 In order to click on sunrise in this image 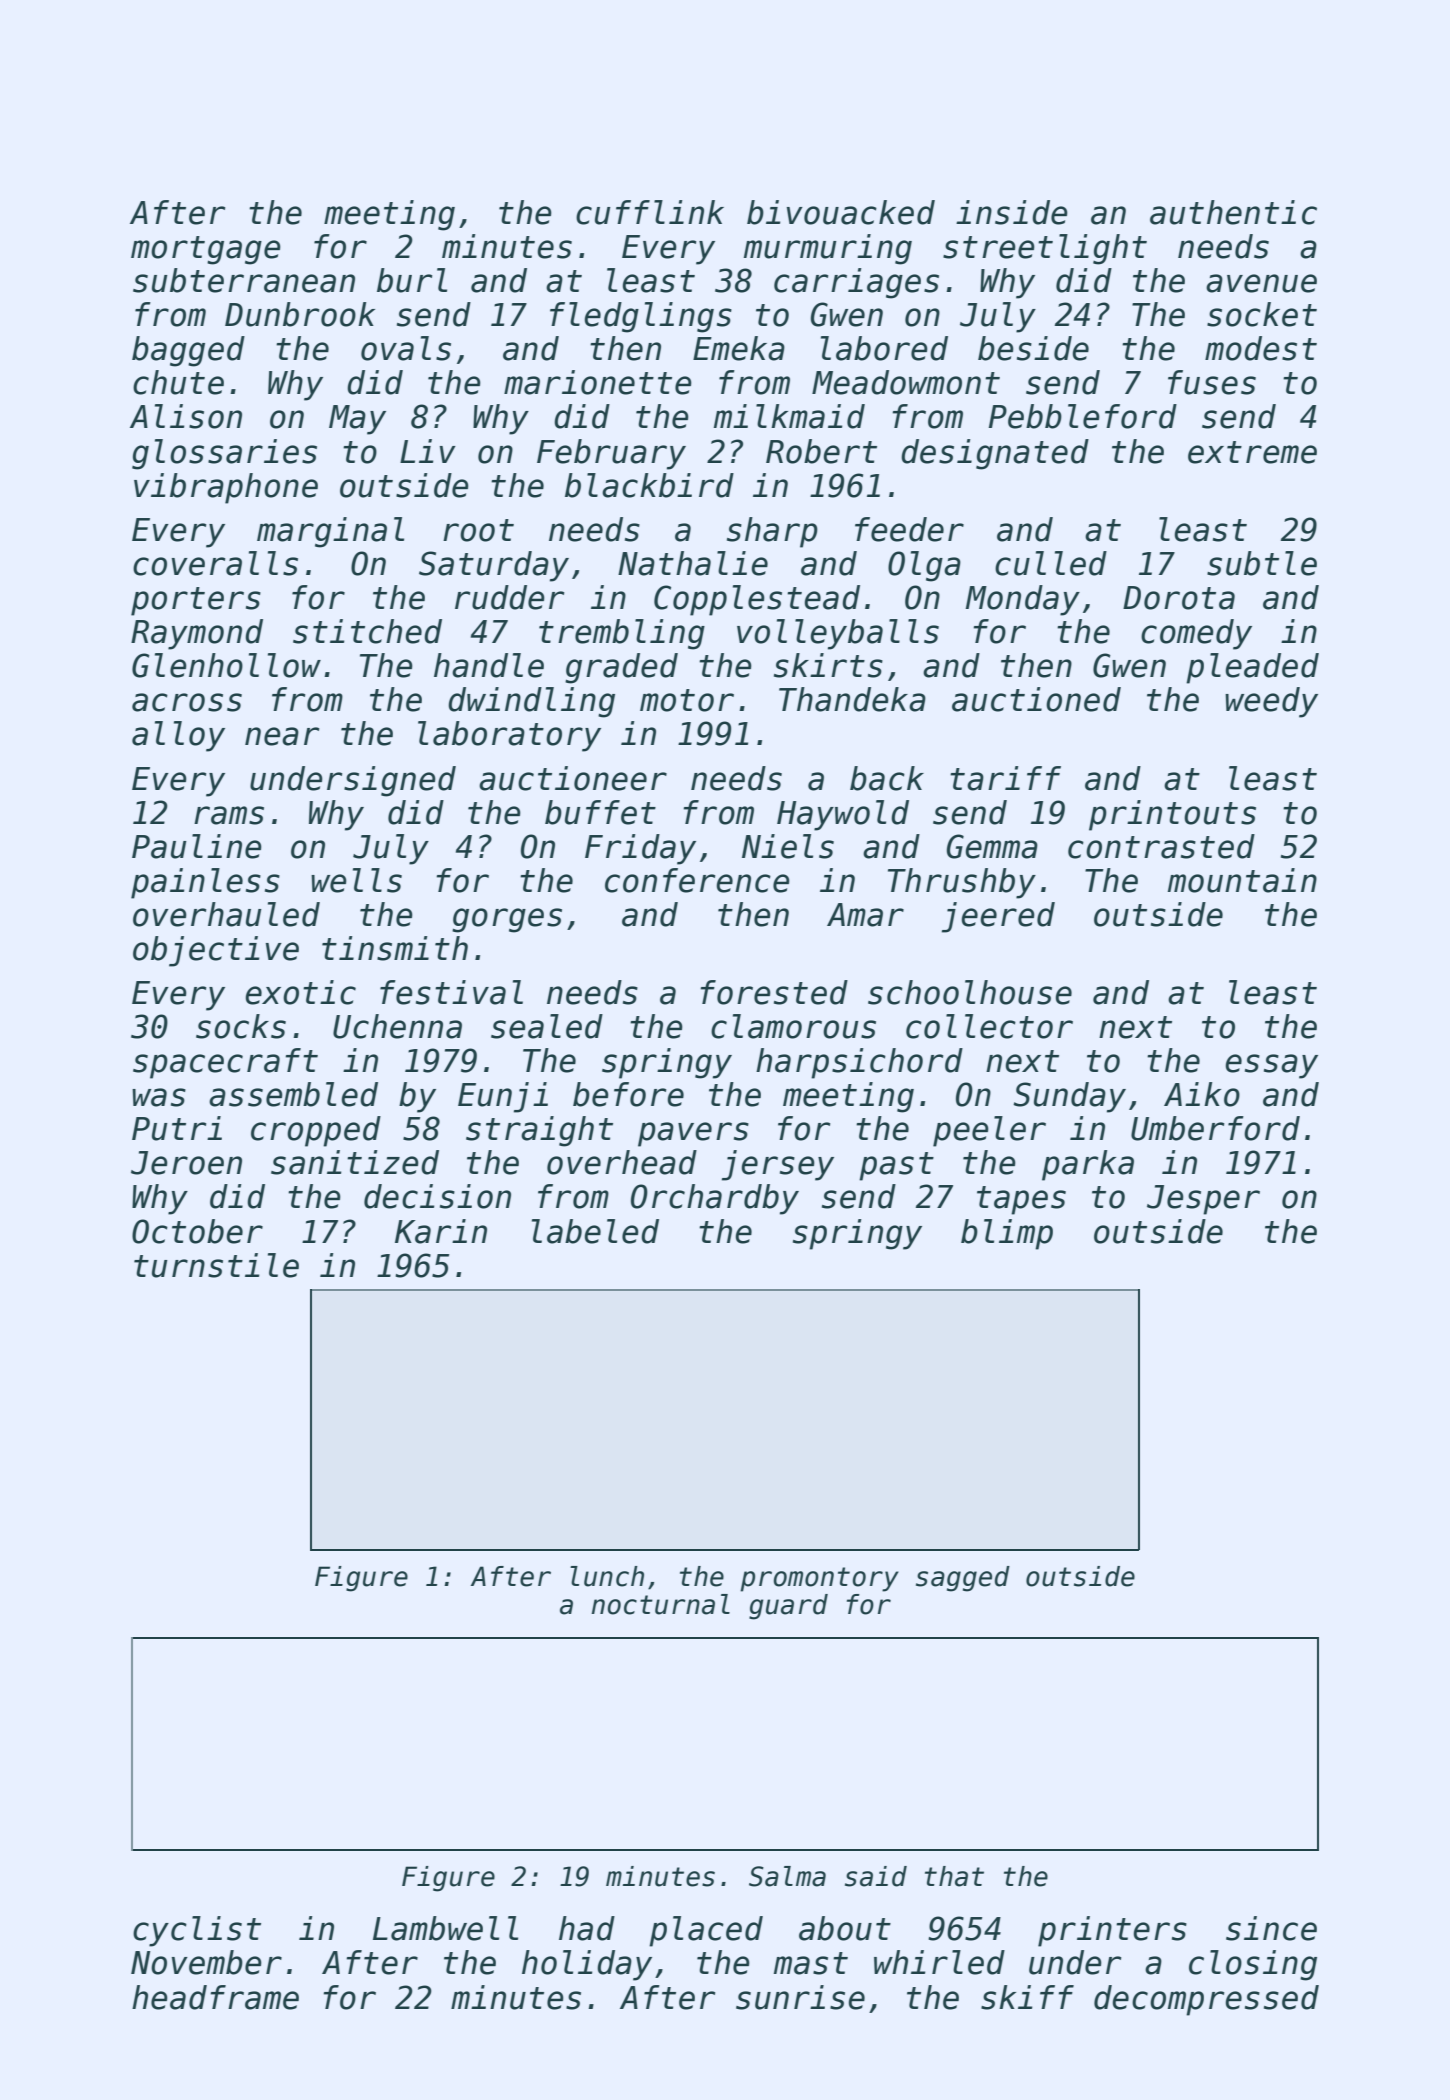, I will do `click(800, 1997)`.
